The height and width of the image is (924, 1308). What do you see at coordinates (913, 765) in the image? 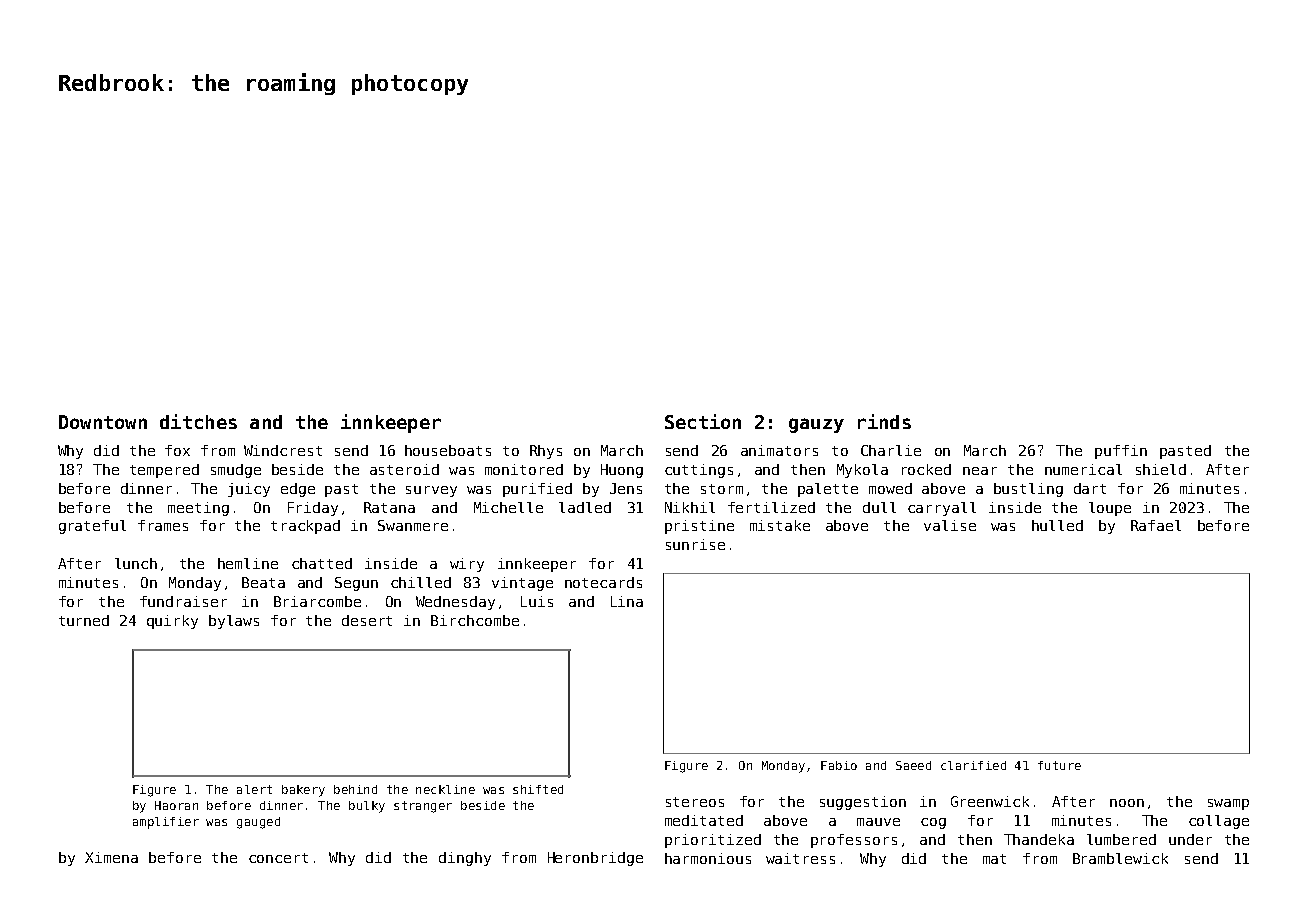
I see `Saeed` at bounding box center [913, 765].
